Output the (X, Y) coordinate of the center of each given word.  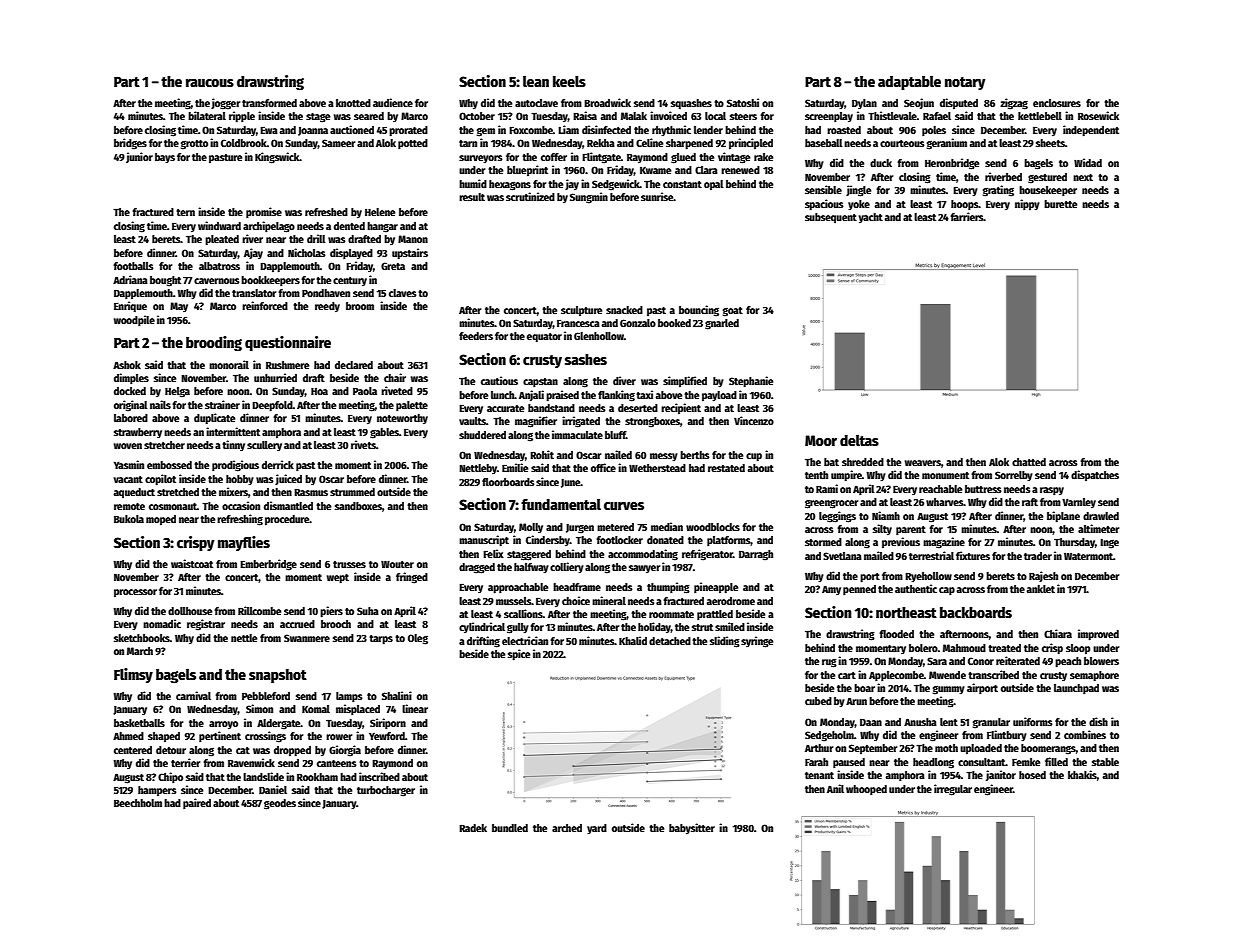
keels (569, 81)
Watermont (1088, 556)
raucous (210, 83)
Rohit (542, 454)
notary (965, 83)
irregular (953, 790)
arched (567, 828)
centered (133, 750)
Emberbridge (268, 565)
